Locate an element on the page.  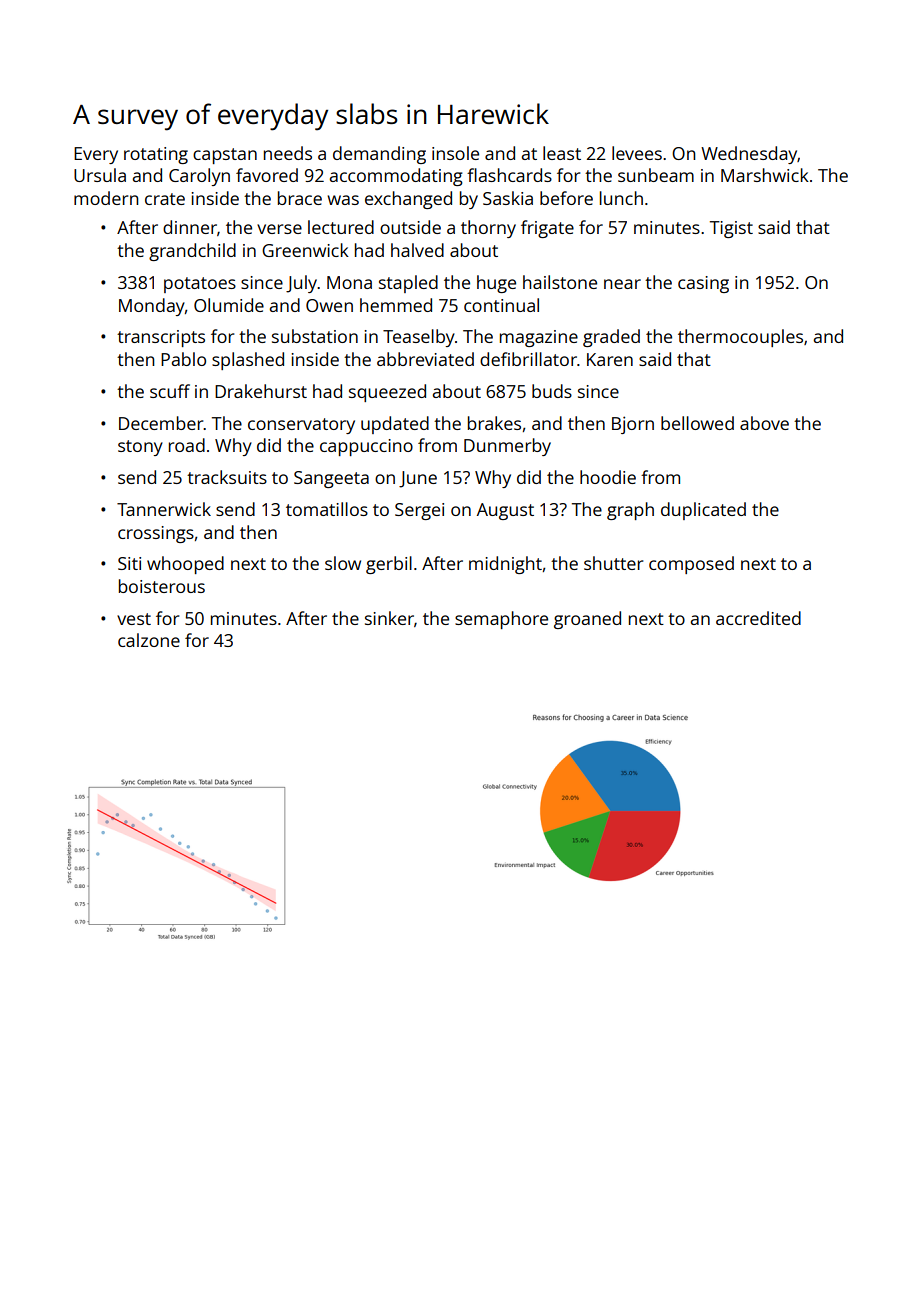
bellowed is located at coordinates (697, 423).
